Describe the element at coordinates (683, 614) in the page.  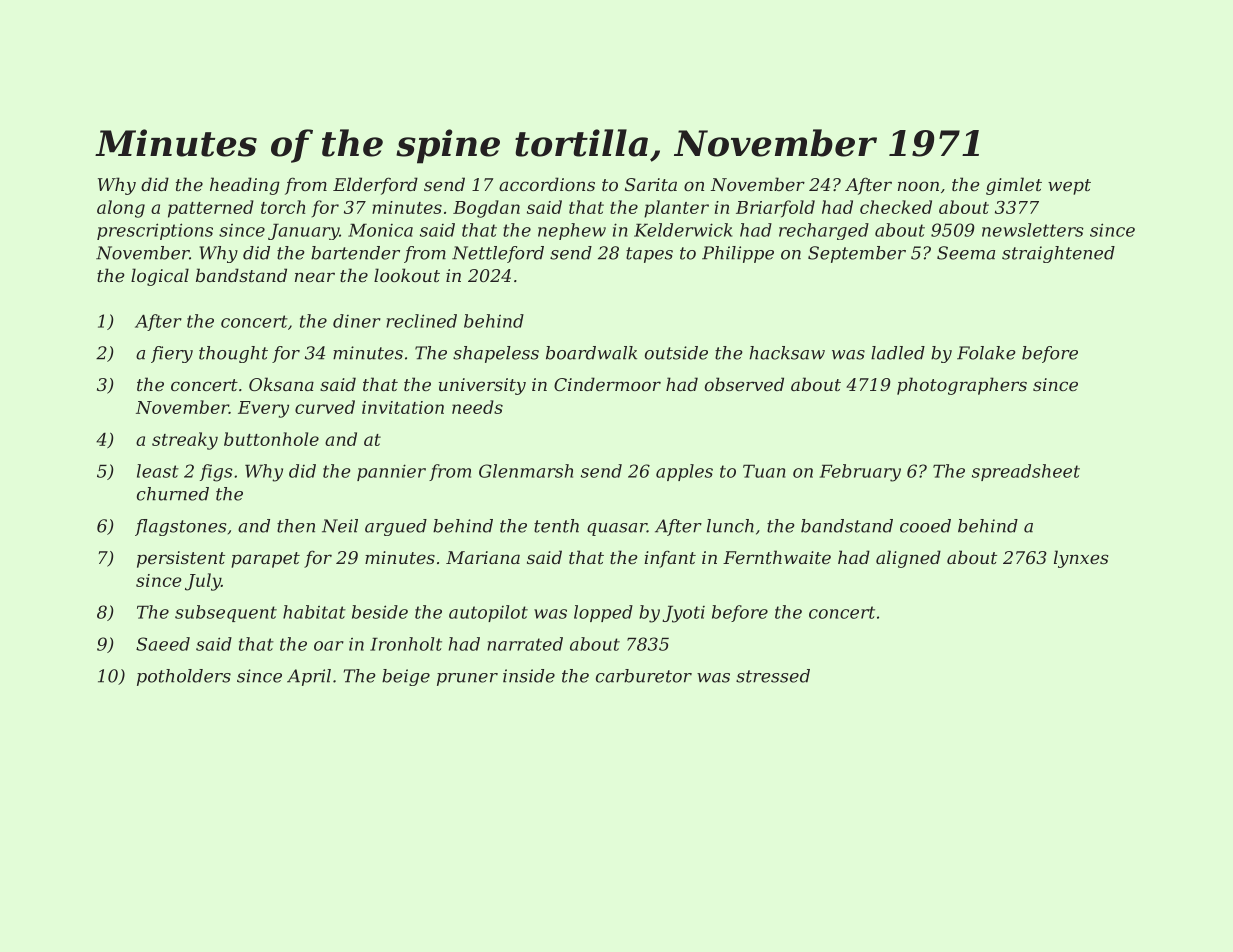
I see `Jyoti` at that location.
